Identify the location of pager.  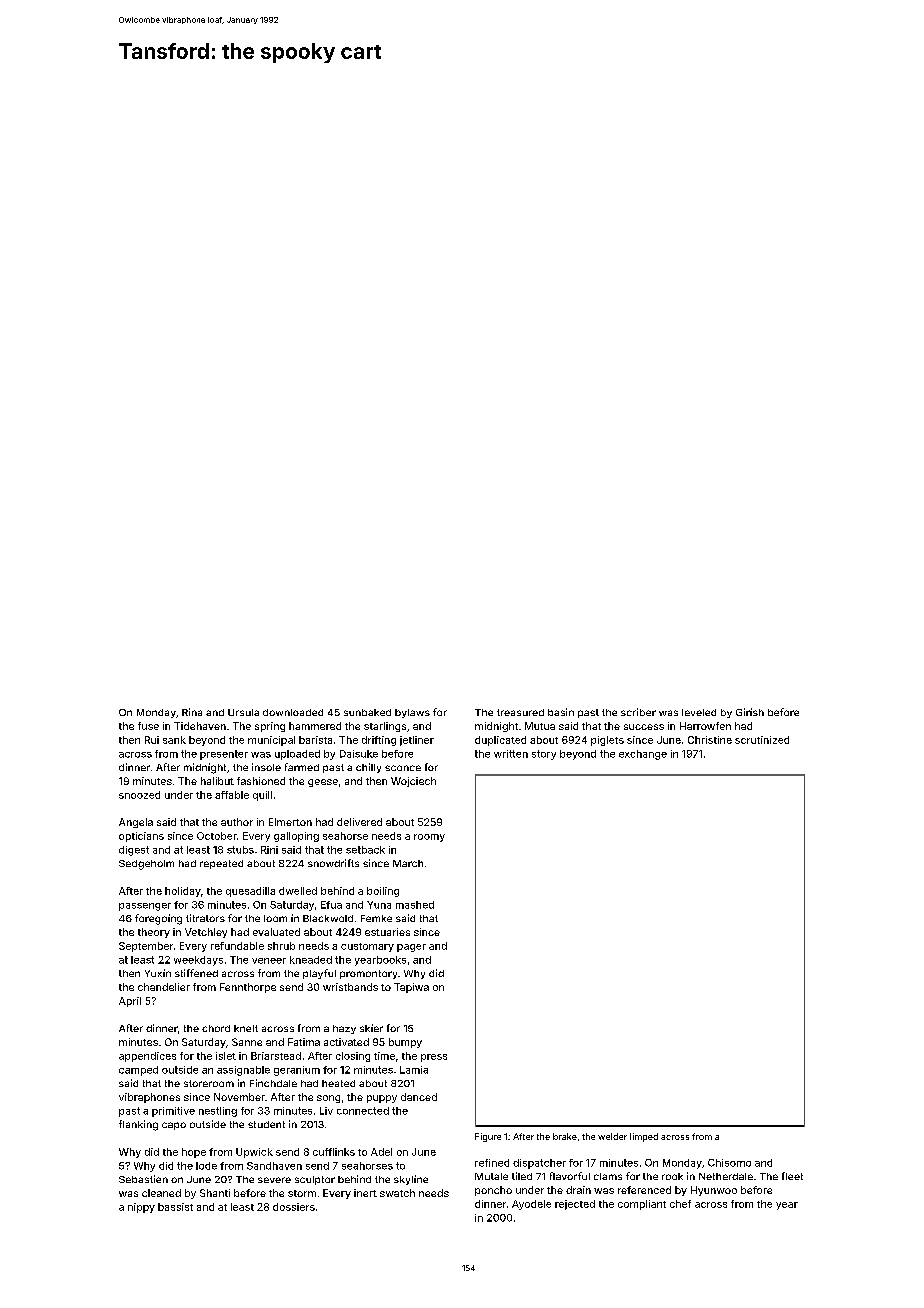
(411, 948).
